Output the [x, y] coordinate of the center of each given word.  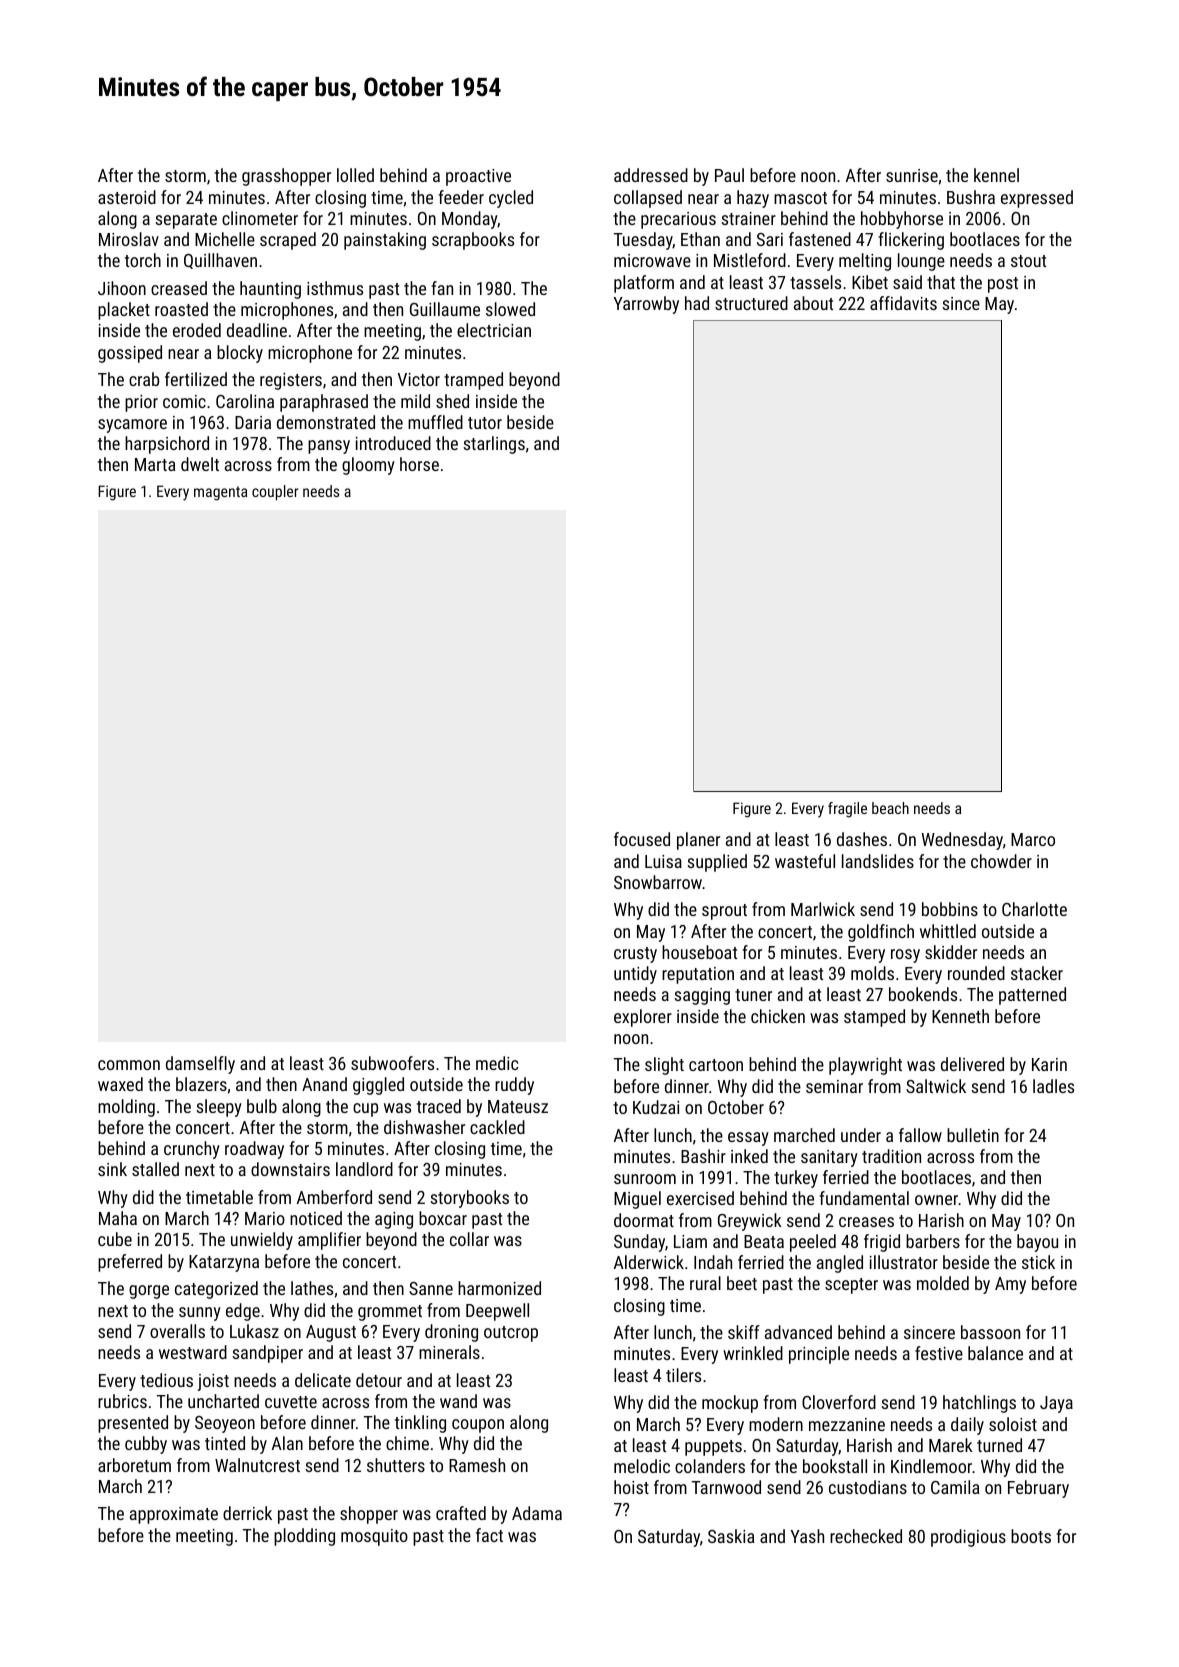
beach [890, 808]
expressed [1037, 199]
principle [819, 1355]
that [941, 282]
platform [644, 284]
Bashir [703, 1156]
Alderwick [649, 1262]
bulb [262, 1106]
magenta [220, 493]
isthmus [335, 288]
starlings [494, 445]
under [861, 1135]
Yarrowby [646, 305]
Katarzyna [224, 1263]
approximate [174, 1515]
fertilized [196, 379]
